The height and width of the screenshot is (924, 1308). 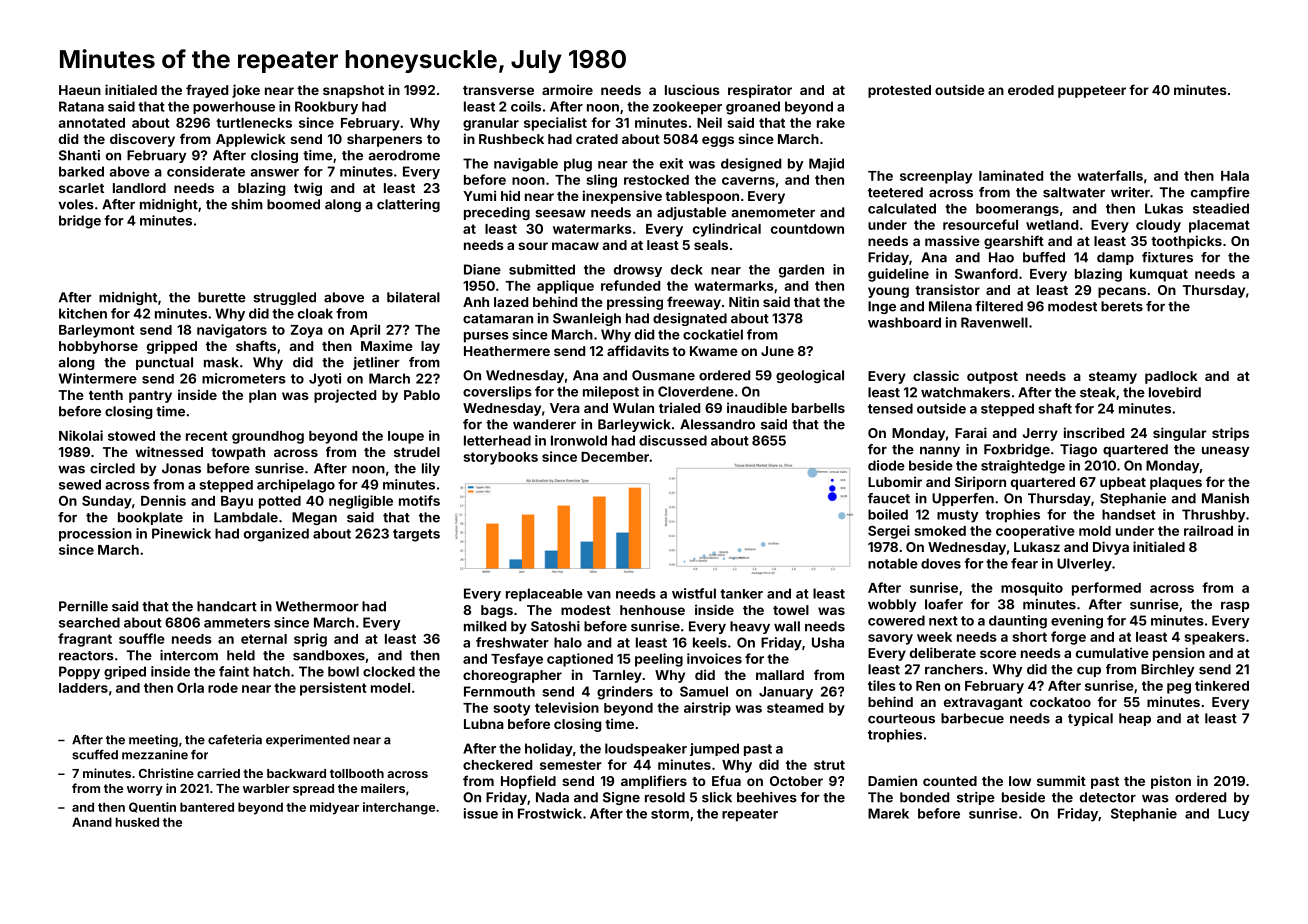 What do you see at coordinates (280, 502) in the screenshot?
I see `potted` at bounding box center [280, 502].
